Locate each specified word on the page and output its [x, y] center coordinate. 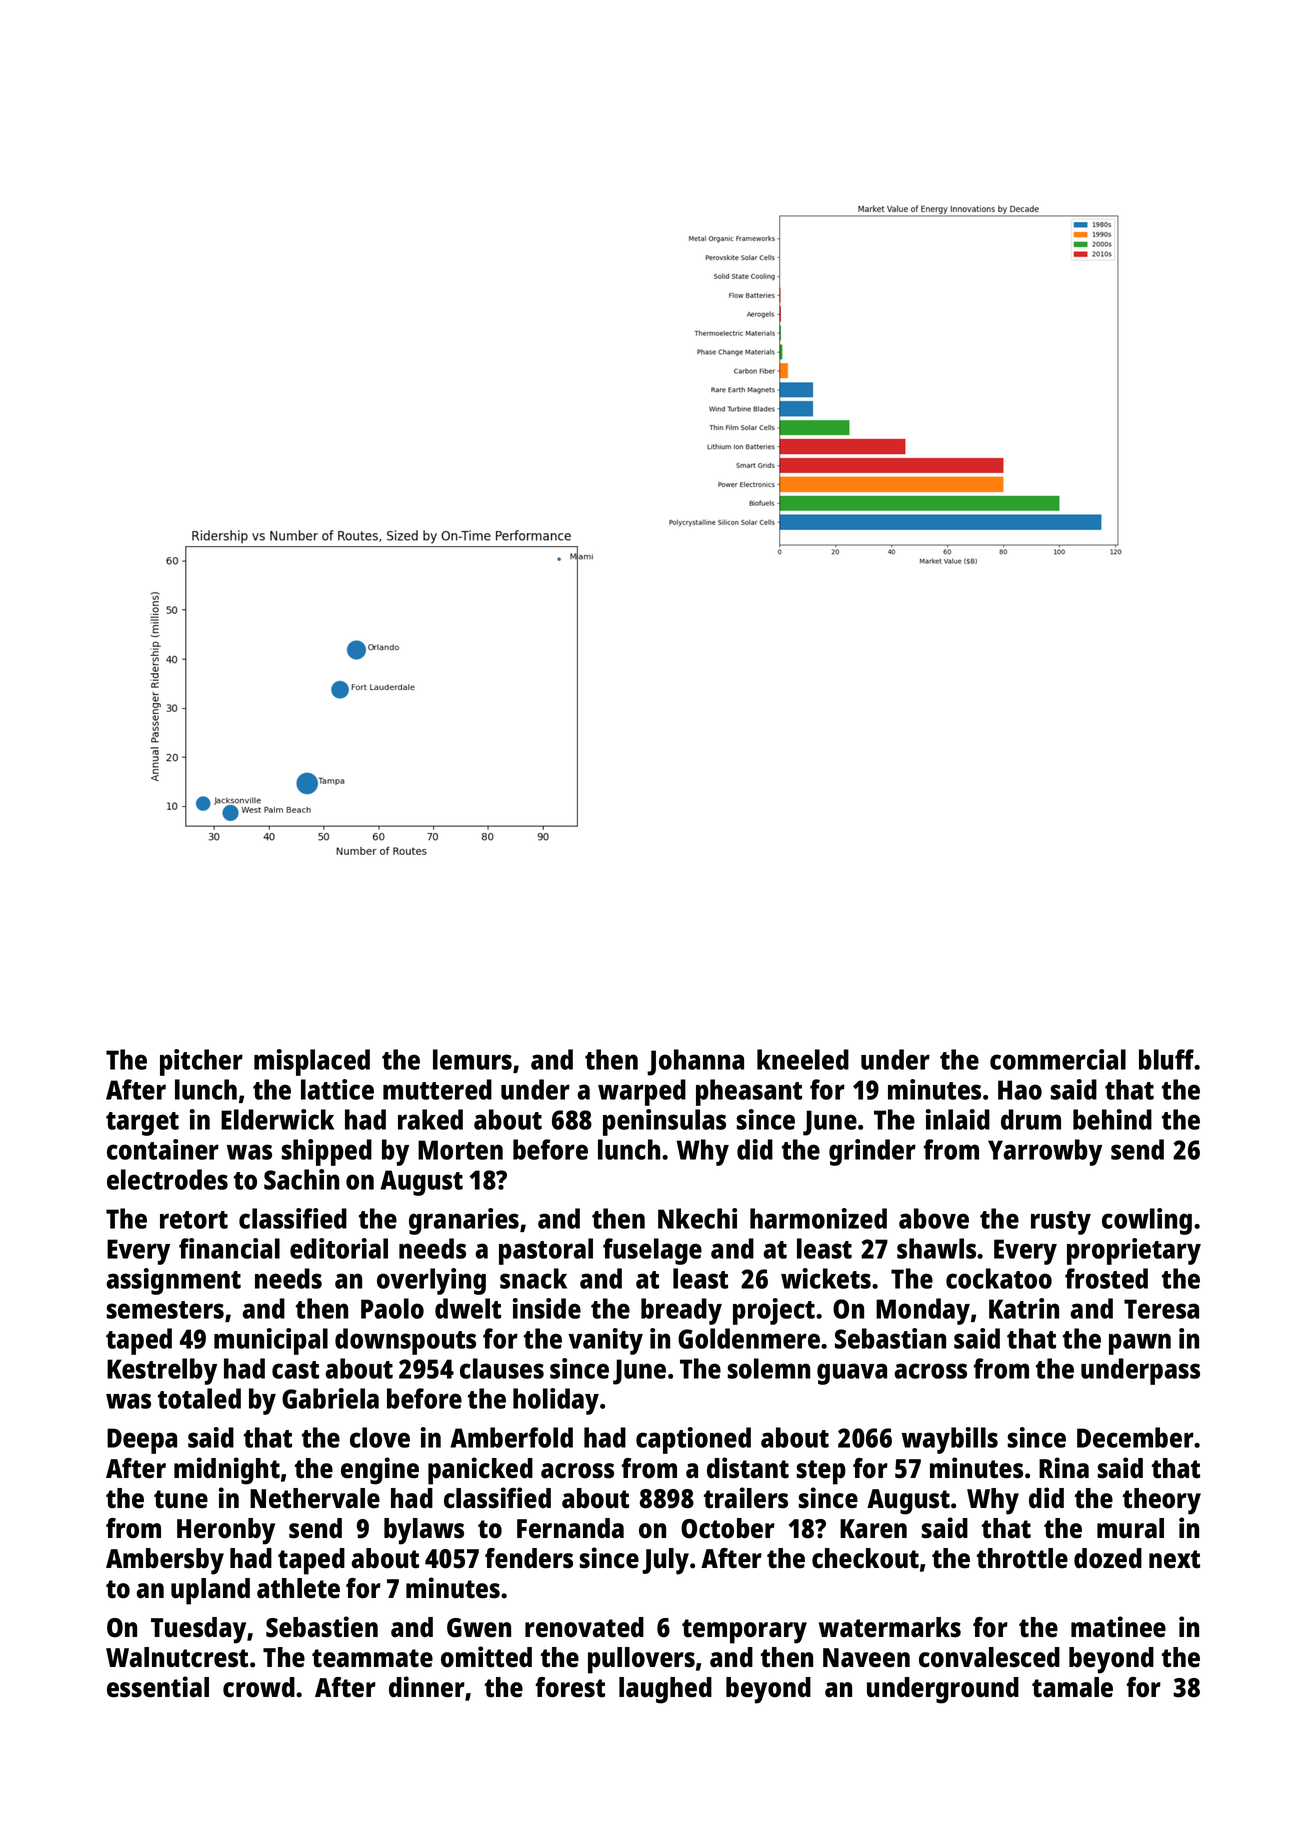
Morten [460, 1150]
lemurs [472, 1059]
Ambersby [165, 1561]
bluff [1166, 1059]
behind [1112, 1119]
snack [533, 1278]
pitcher [201, 1062]
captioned [693, 1440]
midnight [227, 1471]
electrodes [167, 1179]
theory [1162, 1501]
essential [158, 1687]
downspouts [405, 1341]
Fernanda [570, 1528]
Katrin [1024, 1308]
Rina [1064, 1468]
